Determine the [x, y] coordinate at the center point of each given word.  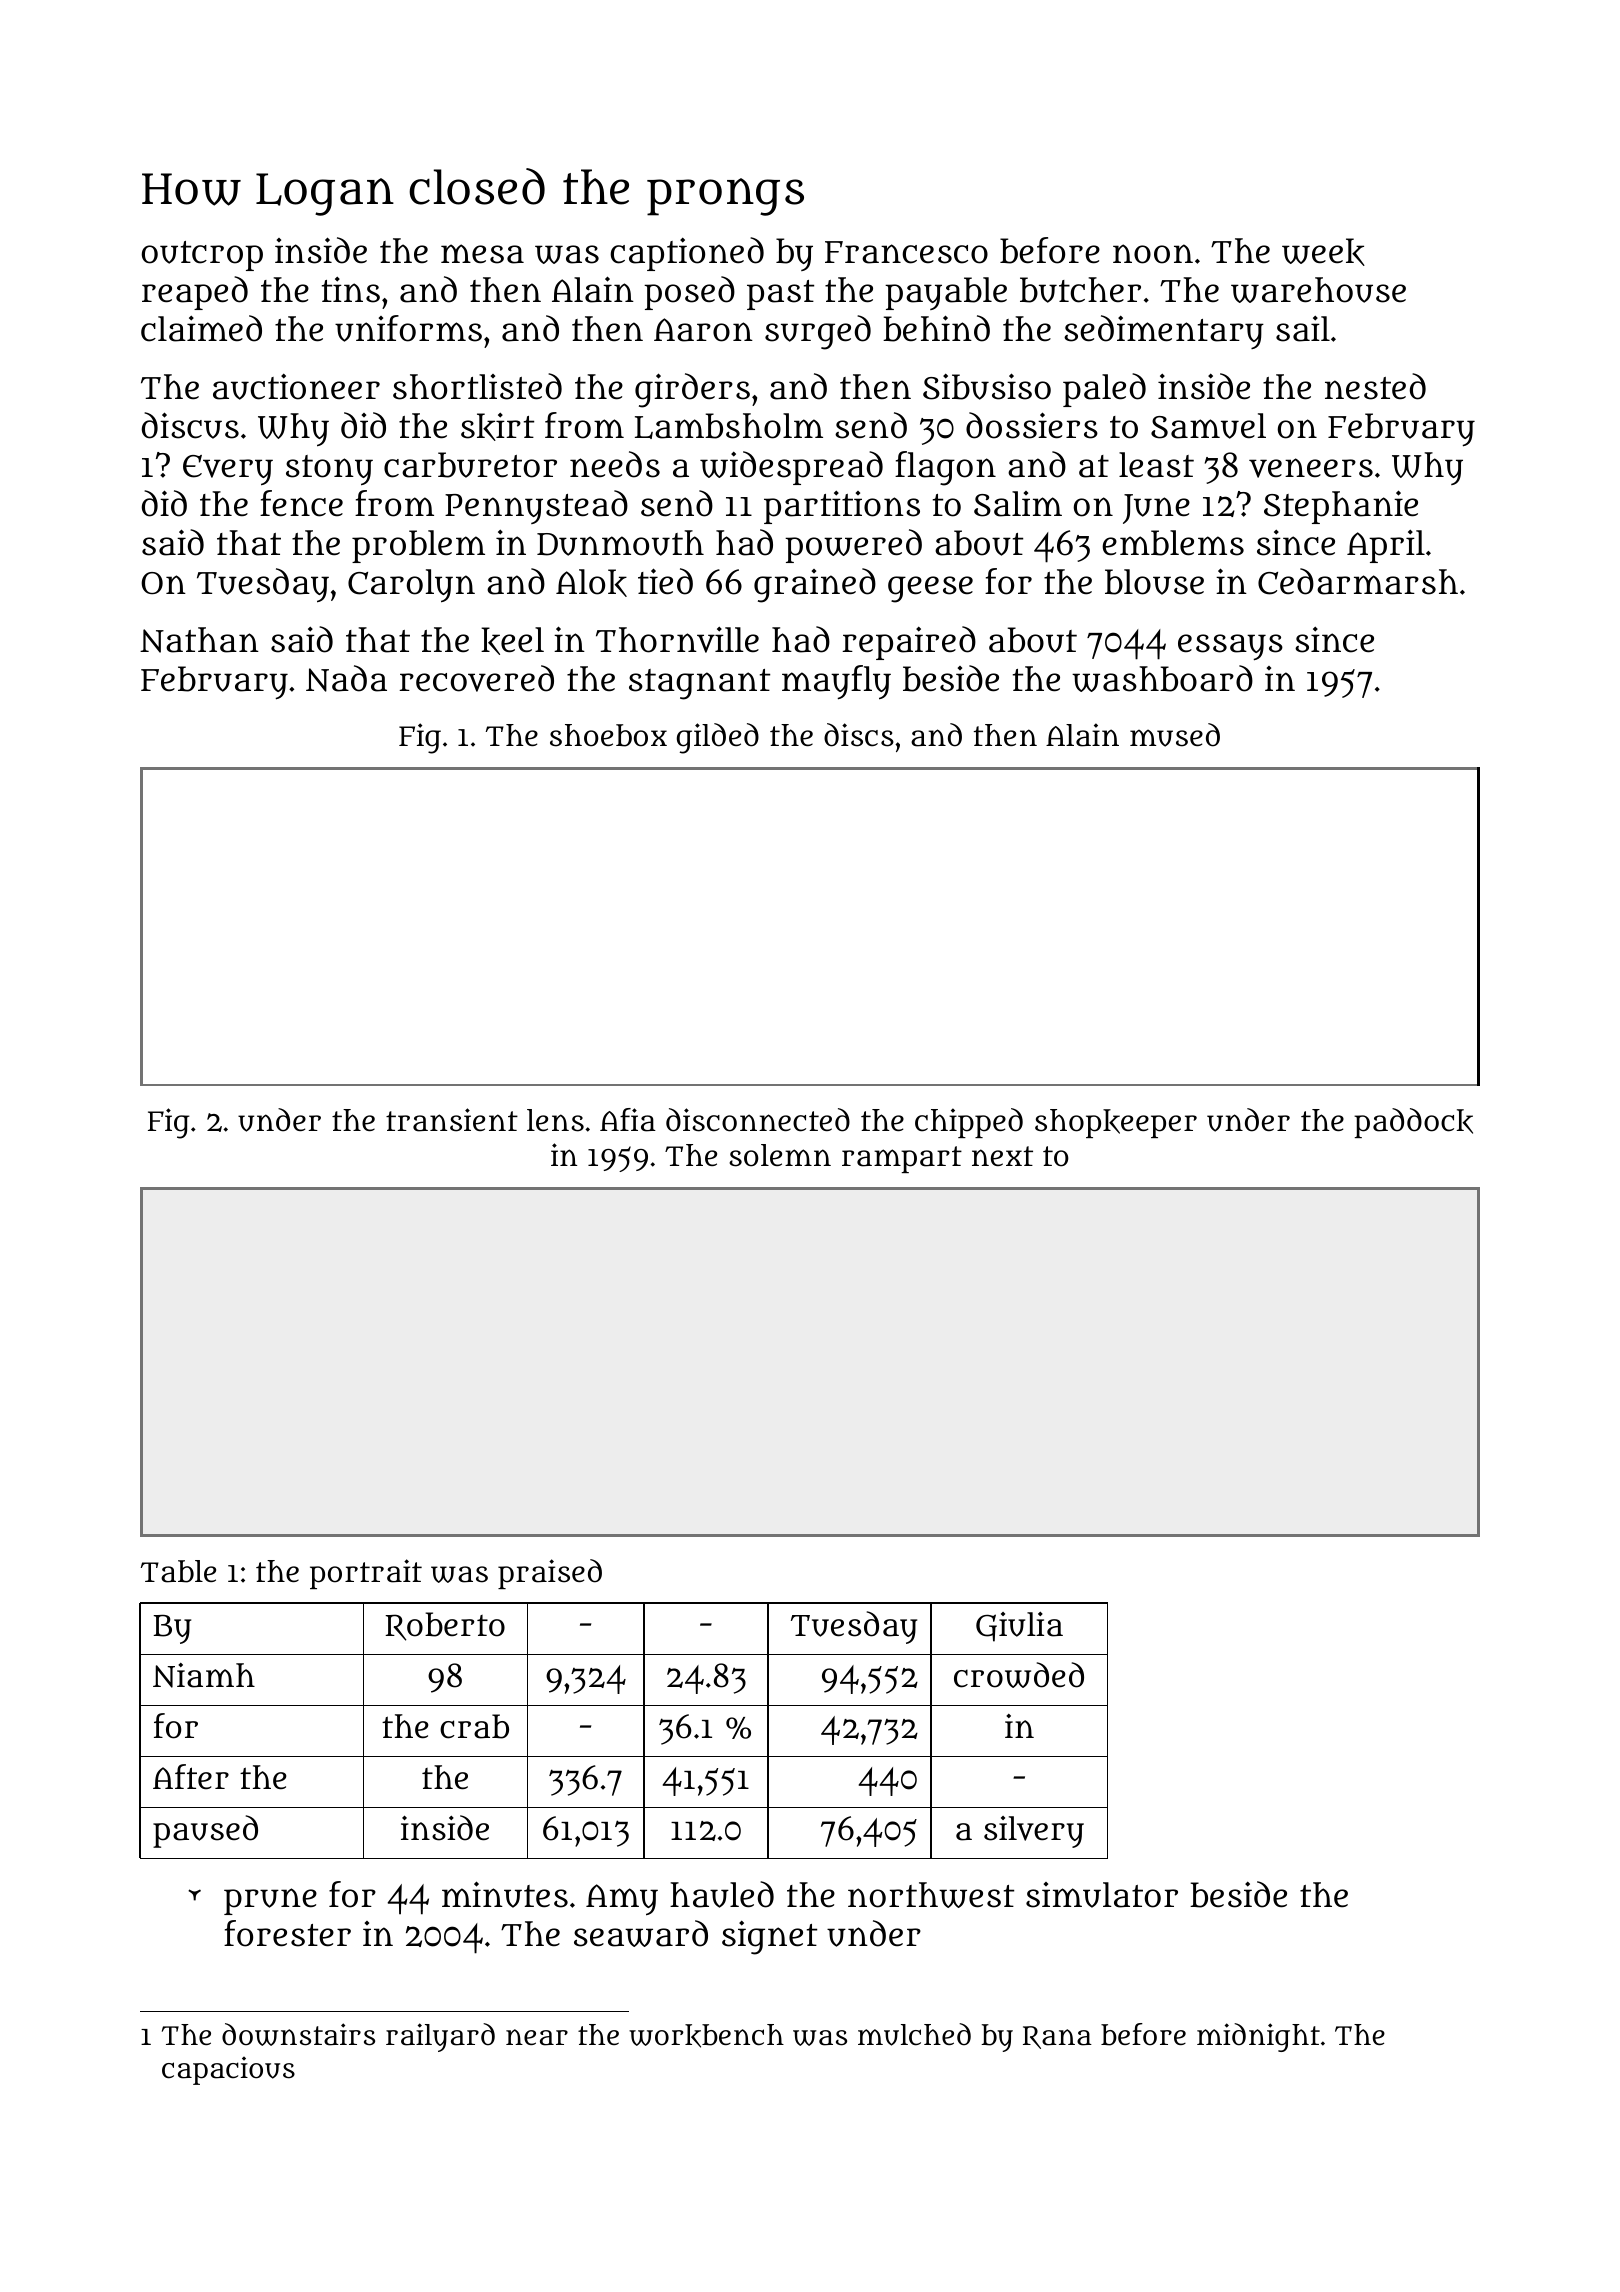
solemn [780, 1155]
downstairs [298, 2034]
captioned [687, 254]
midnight [1258, 2037]
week [1323, 252]
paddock [1413, 1123]
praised [550, 1574]
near [537, 2037]
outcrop [202, 256]
